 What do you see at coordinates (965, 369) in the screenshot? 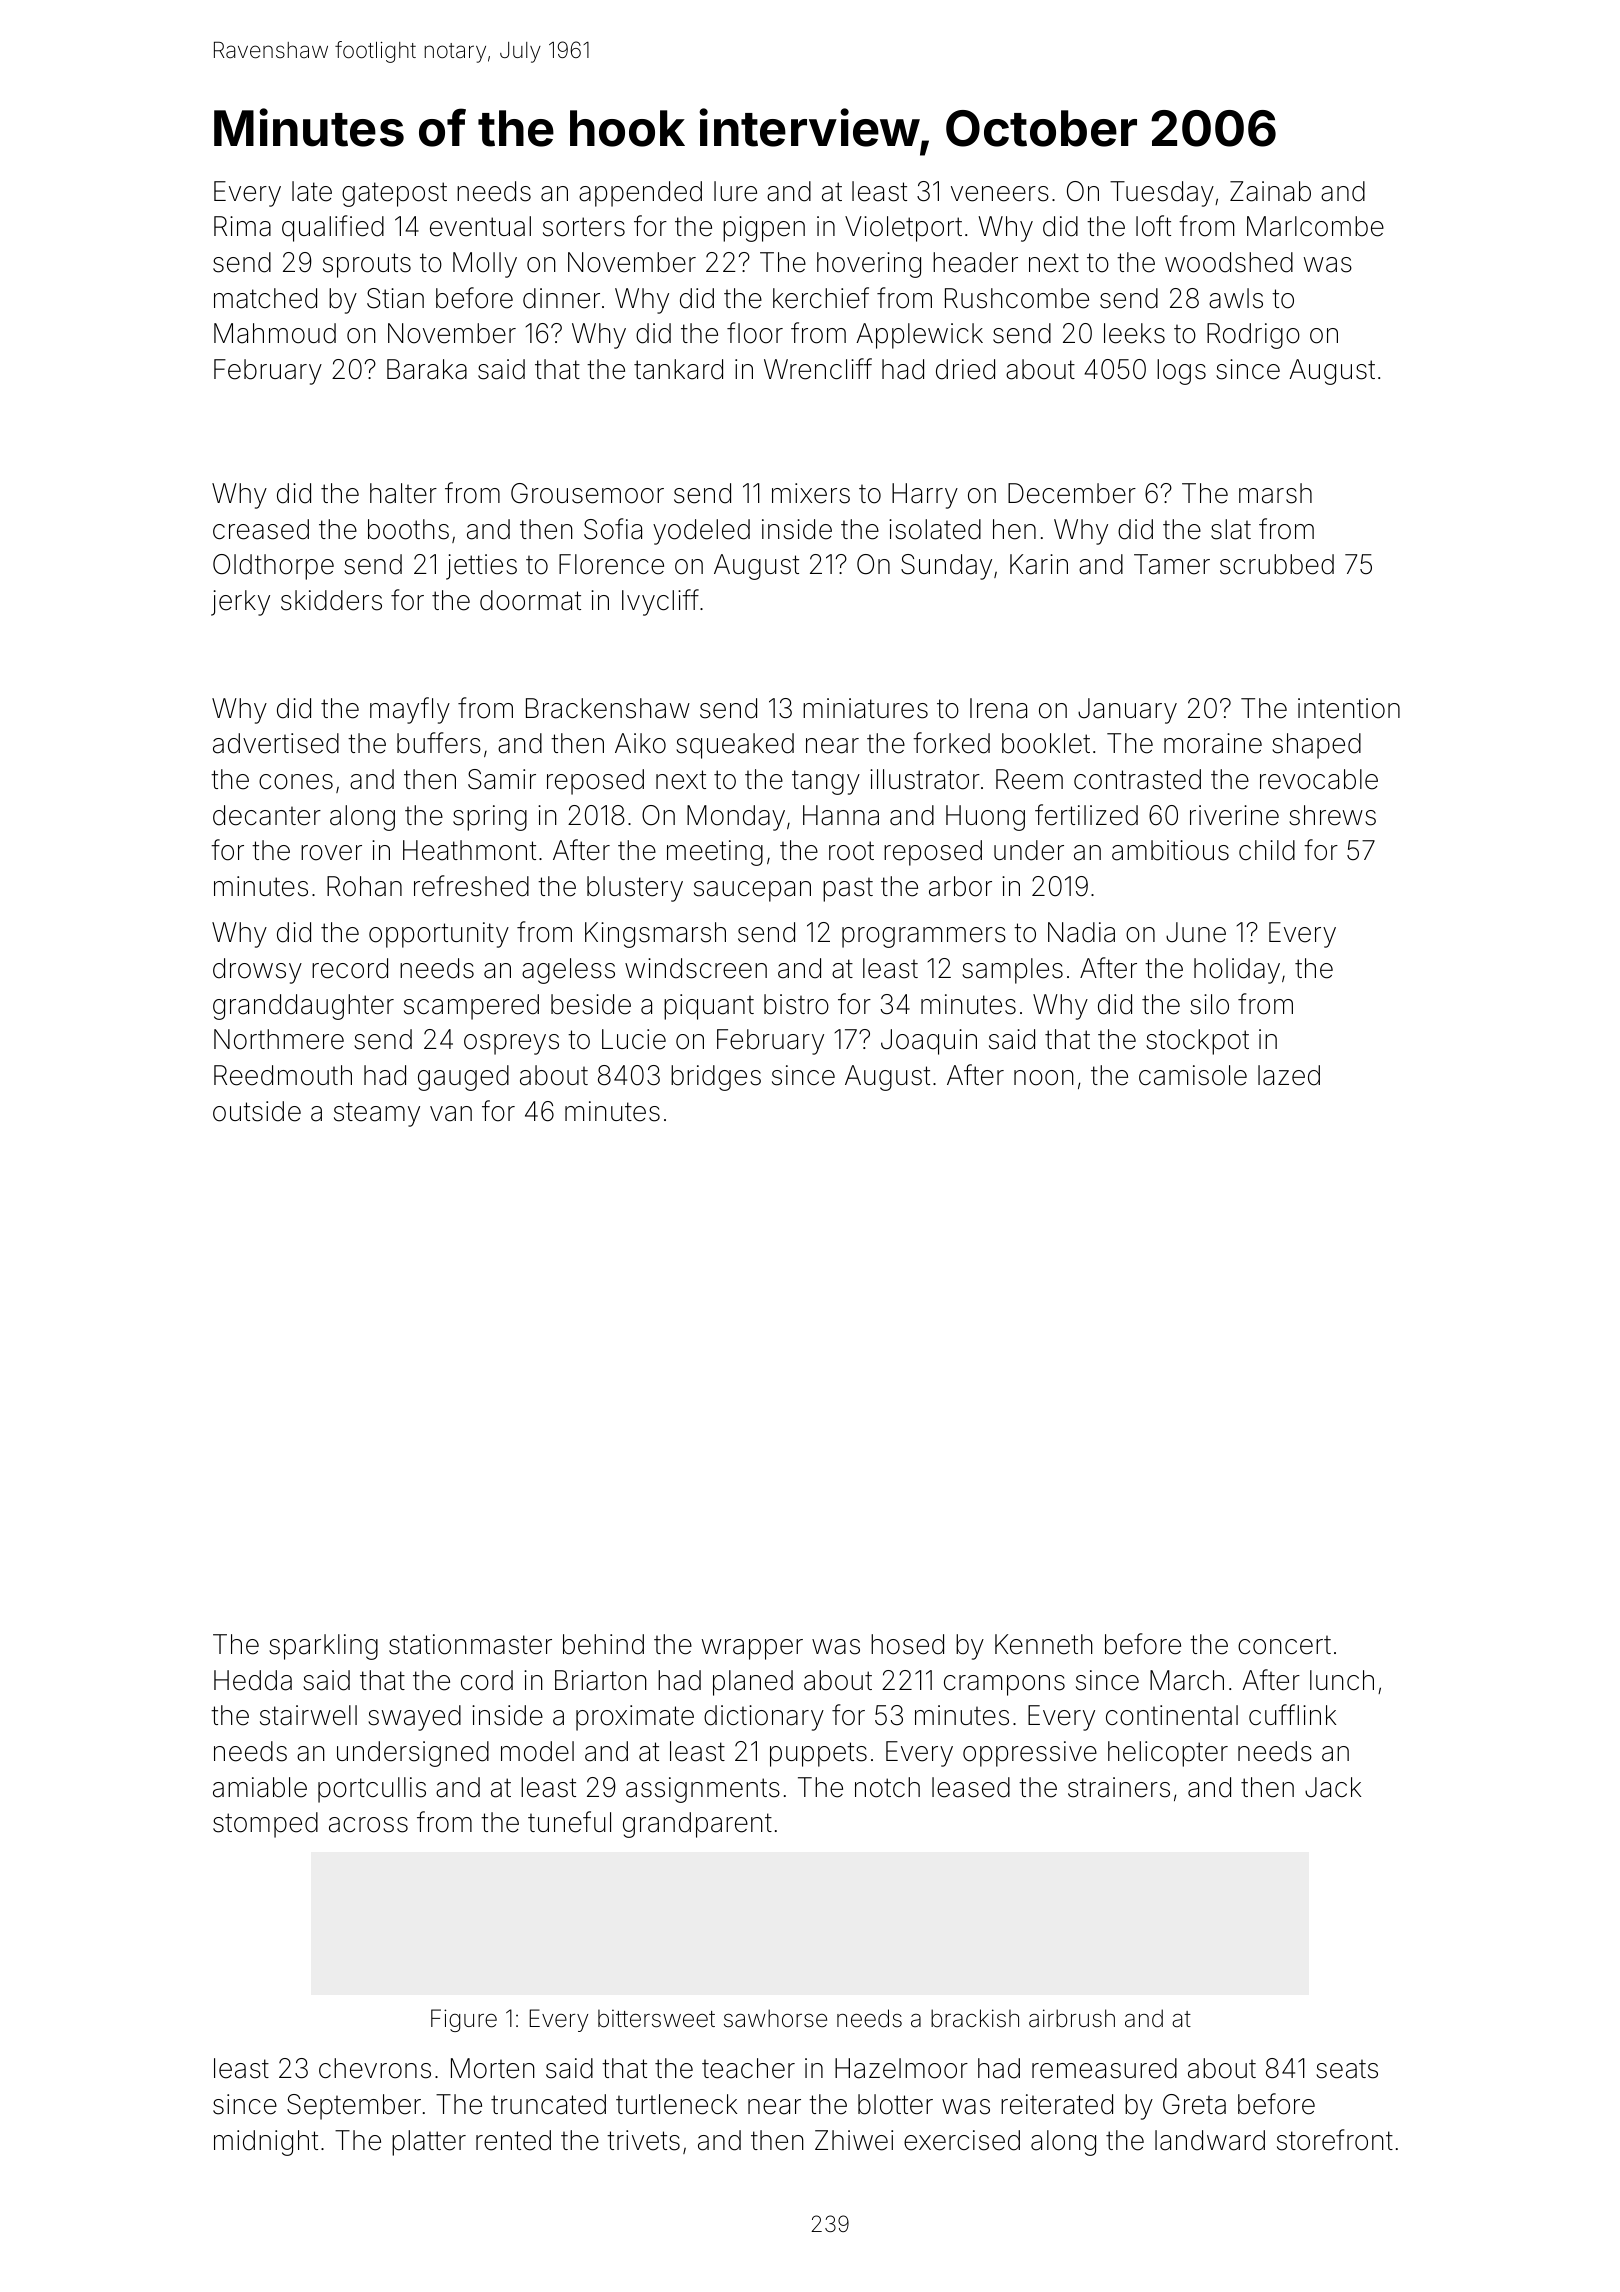
I see `dried` at bounding box center [965, 369].
